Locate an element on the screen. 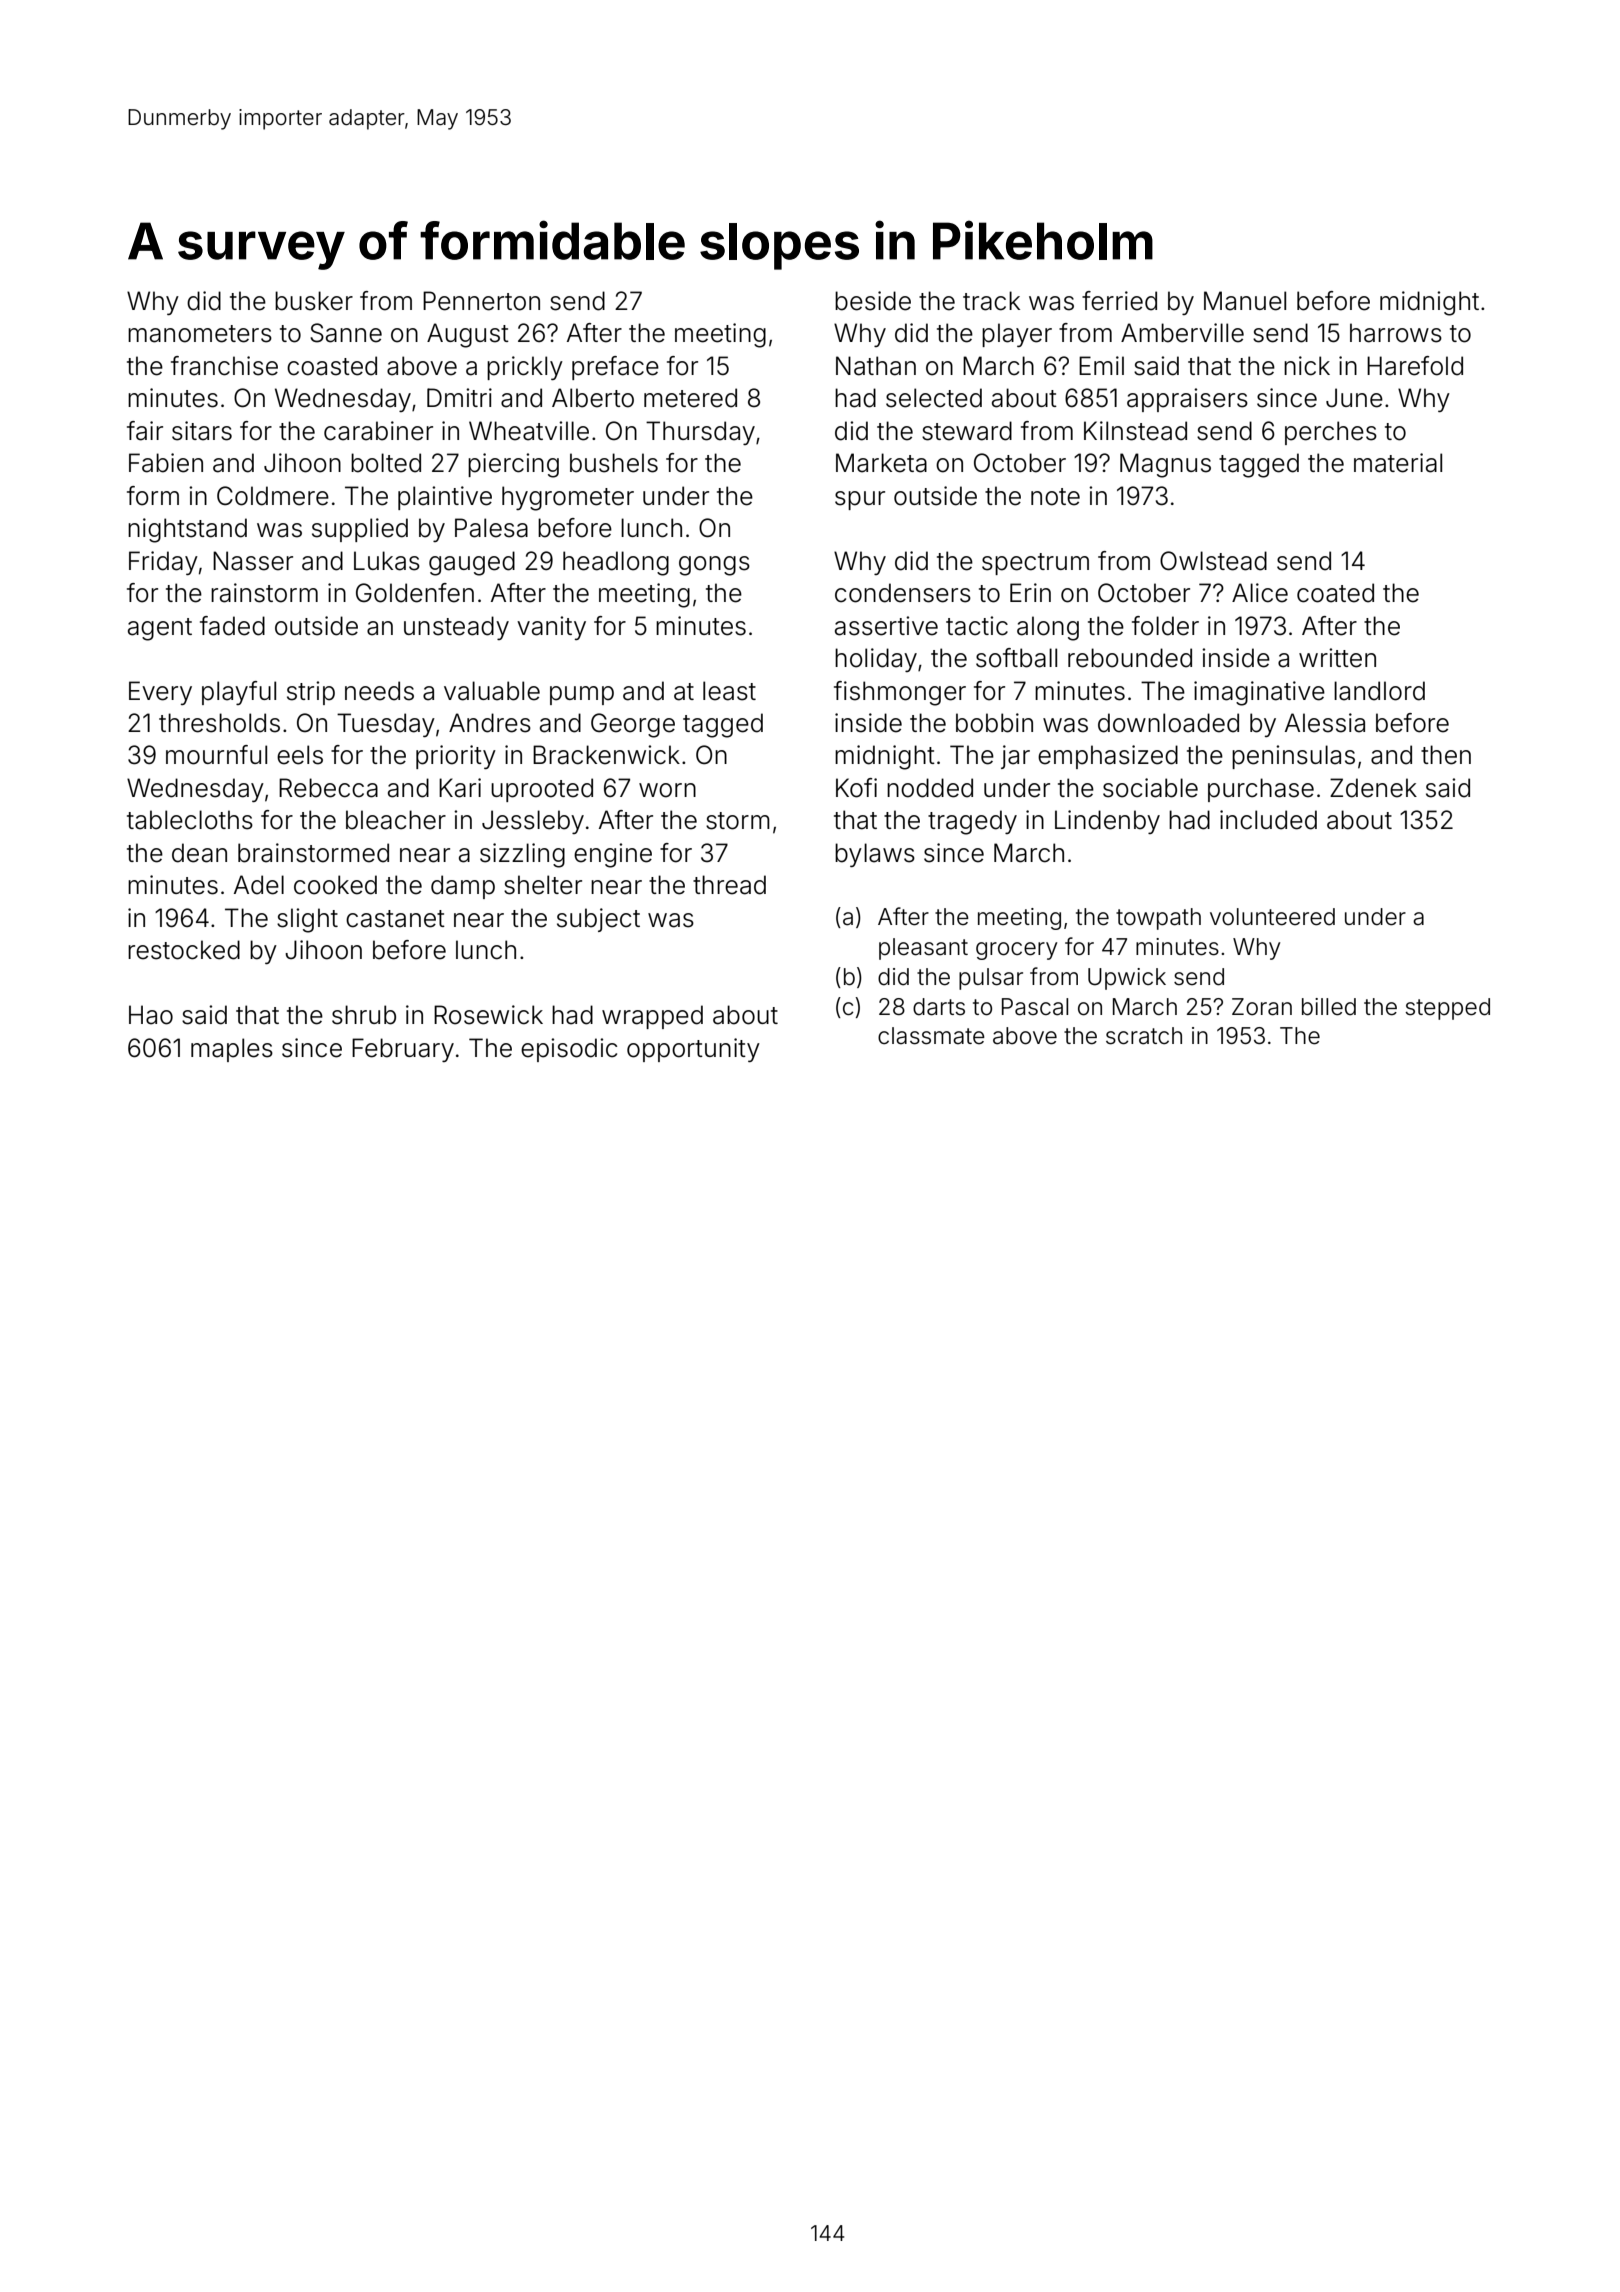  Marketa is located at coordinates (881, 463).
